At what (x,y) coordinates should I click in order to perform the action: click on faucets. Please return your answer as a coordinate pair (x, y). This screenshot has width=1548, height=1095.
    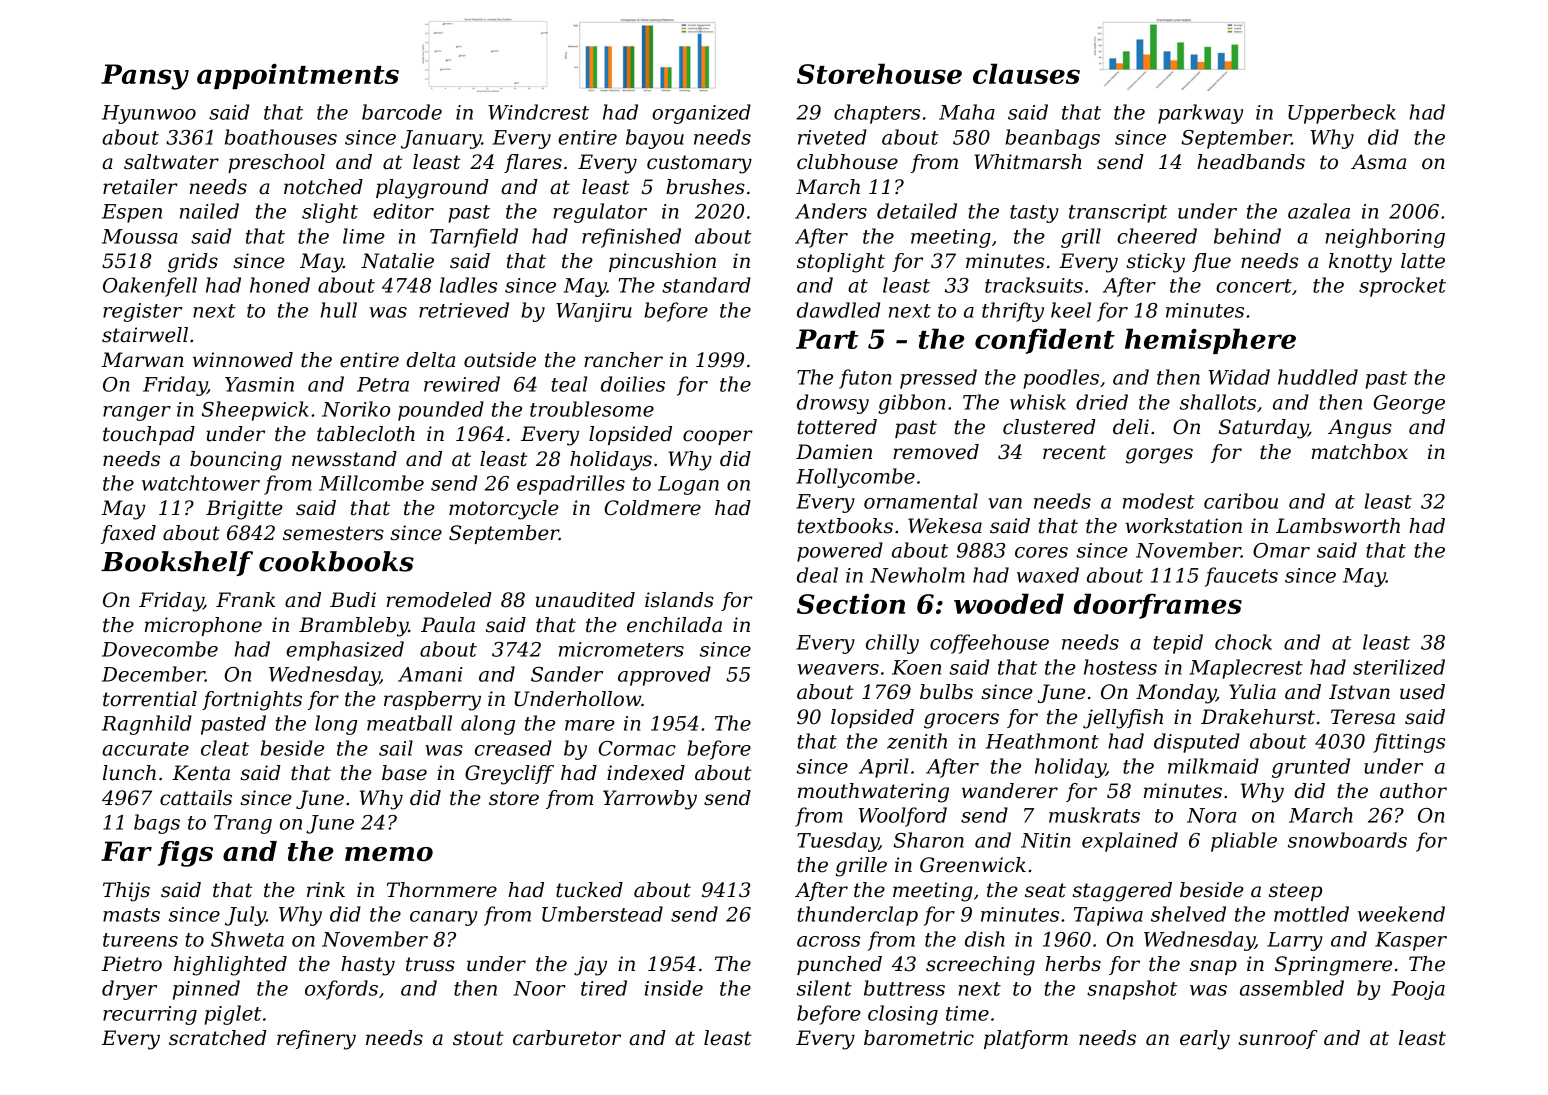
    Looking at the image, I should click on (1241, 577).
